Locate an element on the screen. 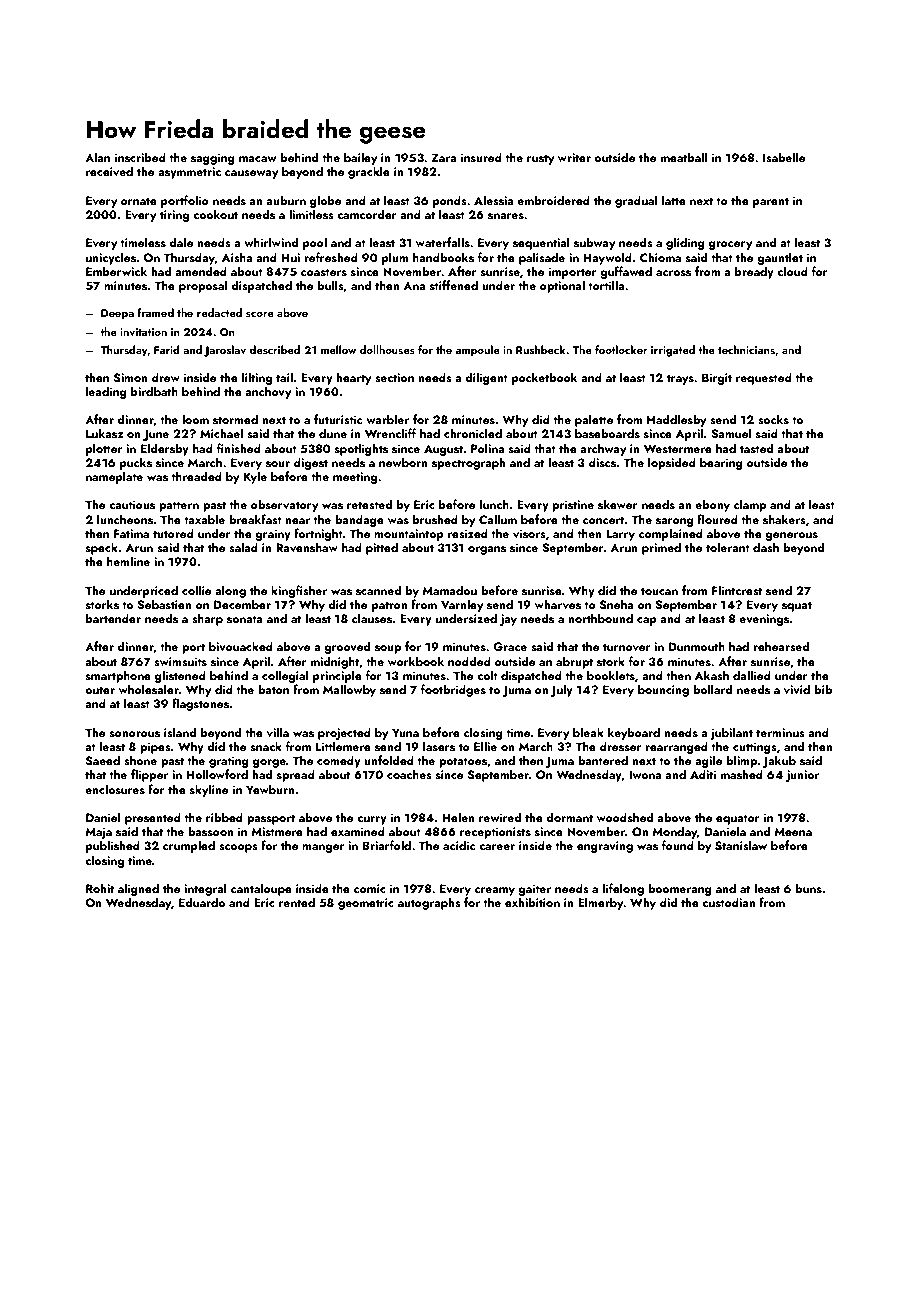  villa is located at coordinates (278, 732).
